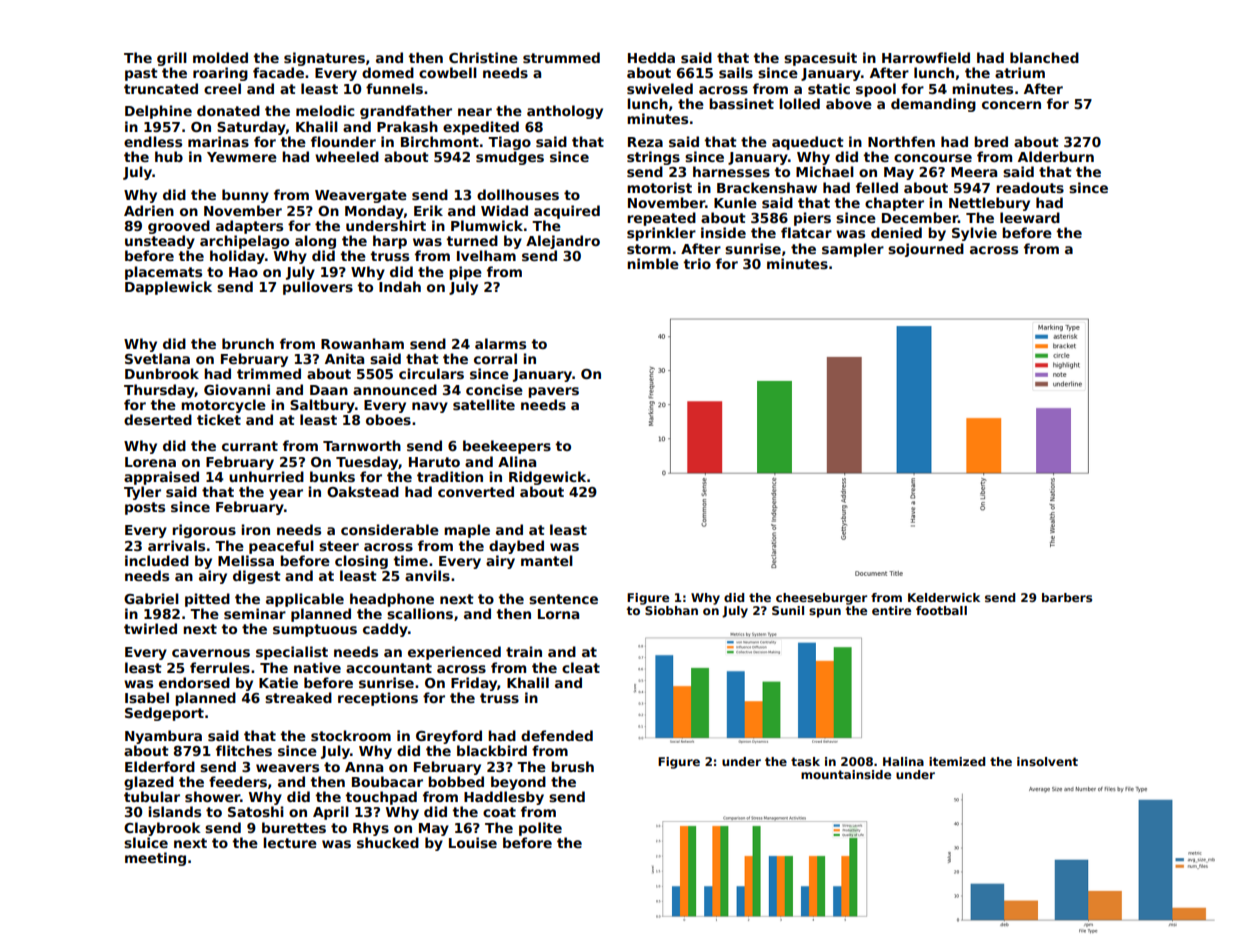 The image size is (1233, 952). What do you see at coordinates (926, 57) in the image?
I see `Harrowfield` at bounding box center [926, 57].
